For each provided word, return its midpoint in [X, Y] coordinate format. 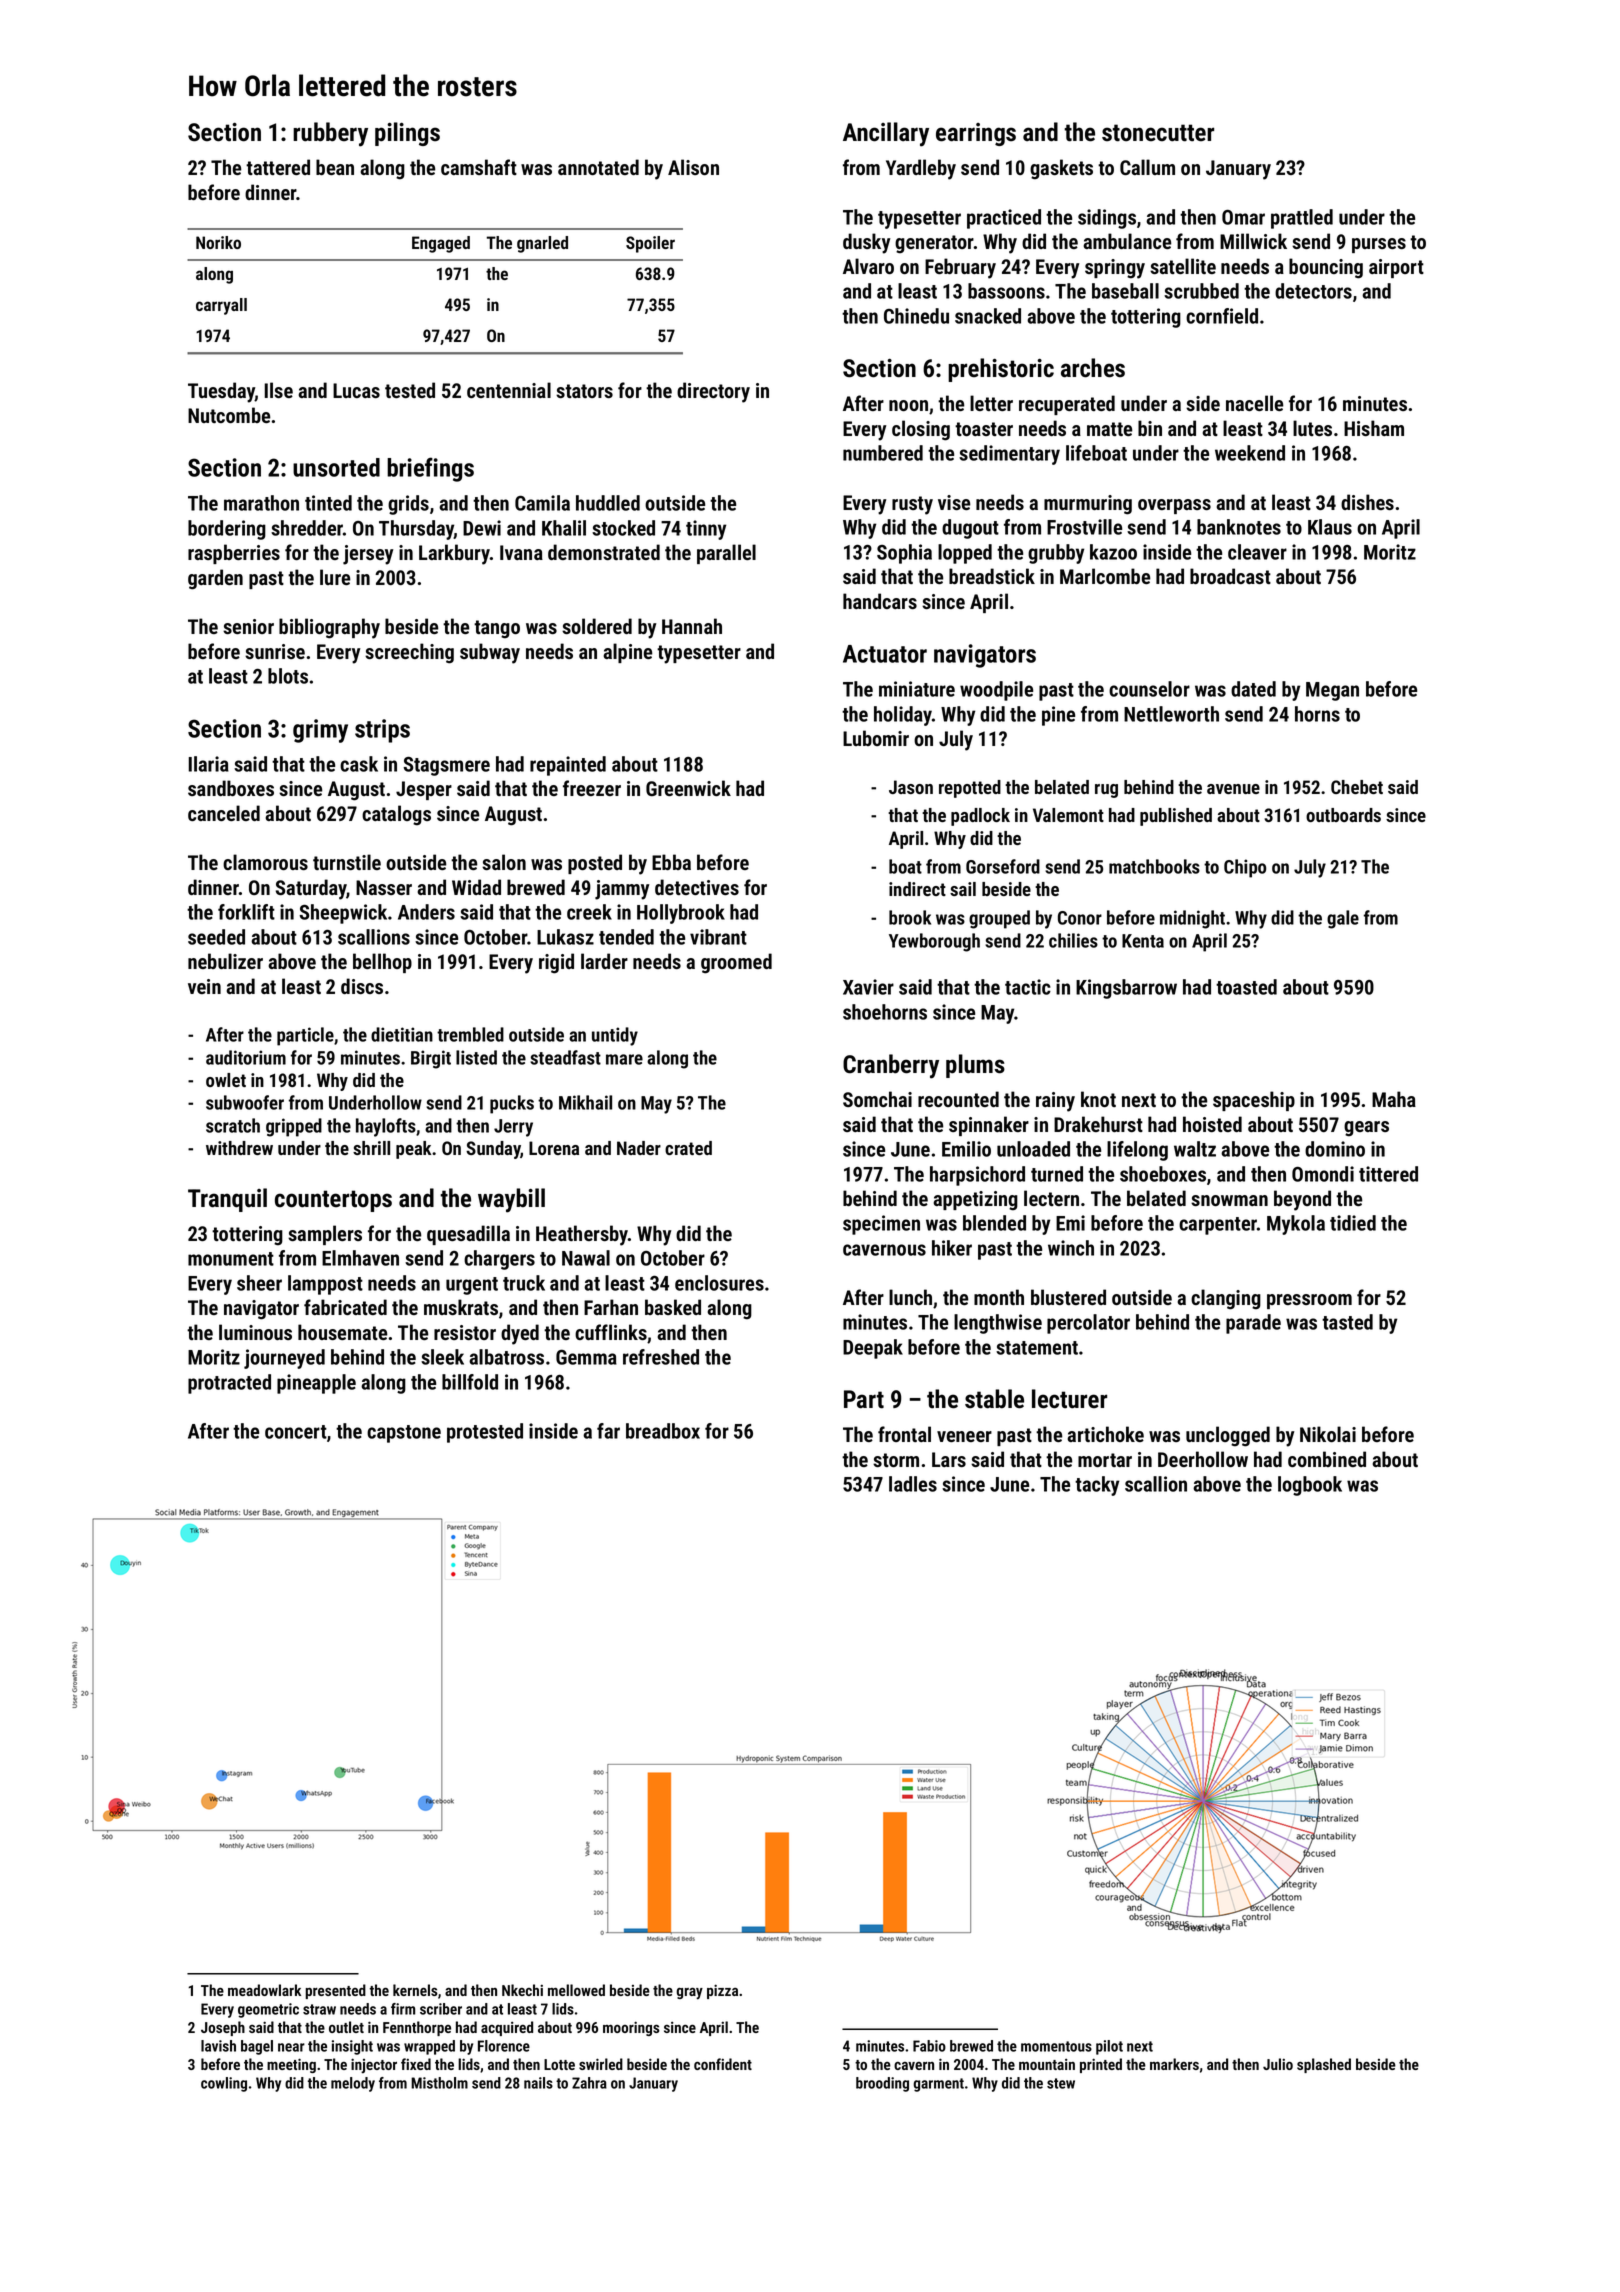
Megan [1332, 691]
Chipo [1245, 868]
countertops [333, 1201]
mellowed [576, 1990]
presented [336, 1991]
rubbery [330, 134]
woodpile [996, 691]
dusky [866, 243]
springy [1115, 269]
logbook [1310, 1486]
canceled [224, 813]
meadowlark [264, 1990]
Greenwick [688, 788]
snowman [1229, 1200]
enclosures [719, 1283]
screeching [409, 653]
